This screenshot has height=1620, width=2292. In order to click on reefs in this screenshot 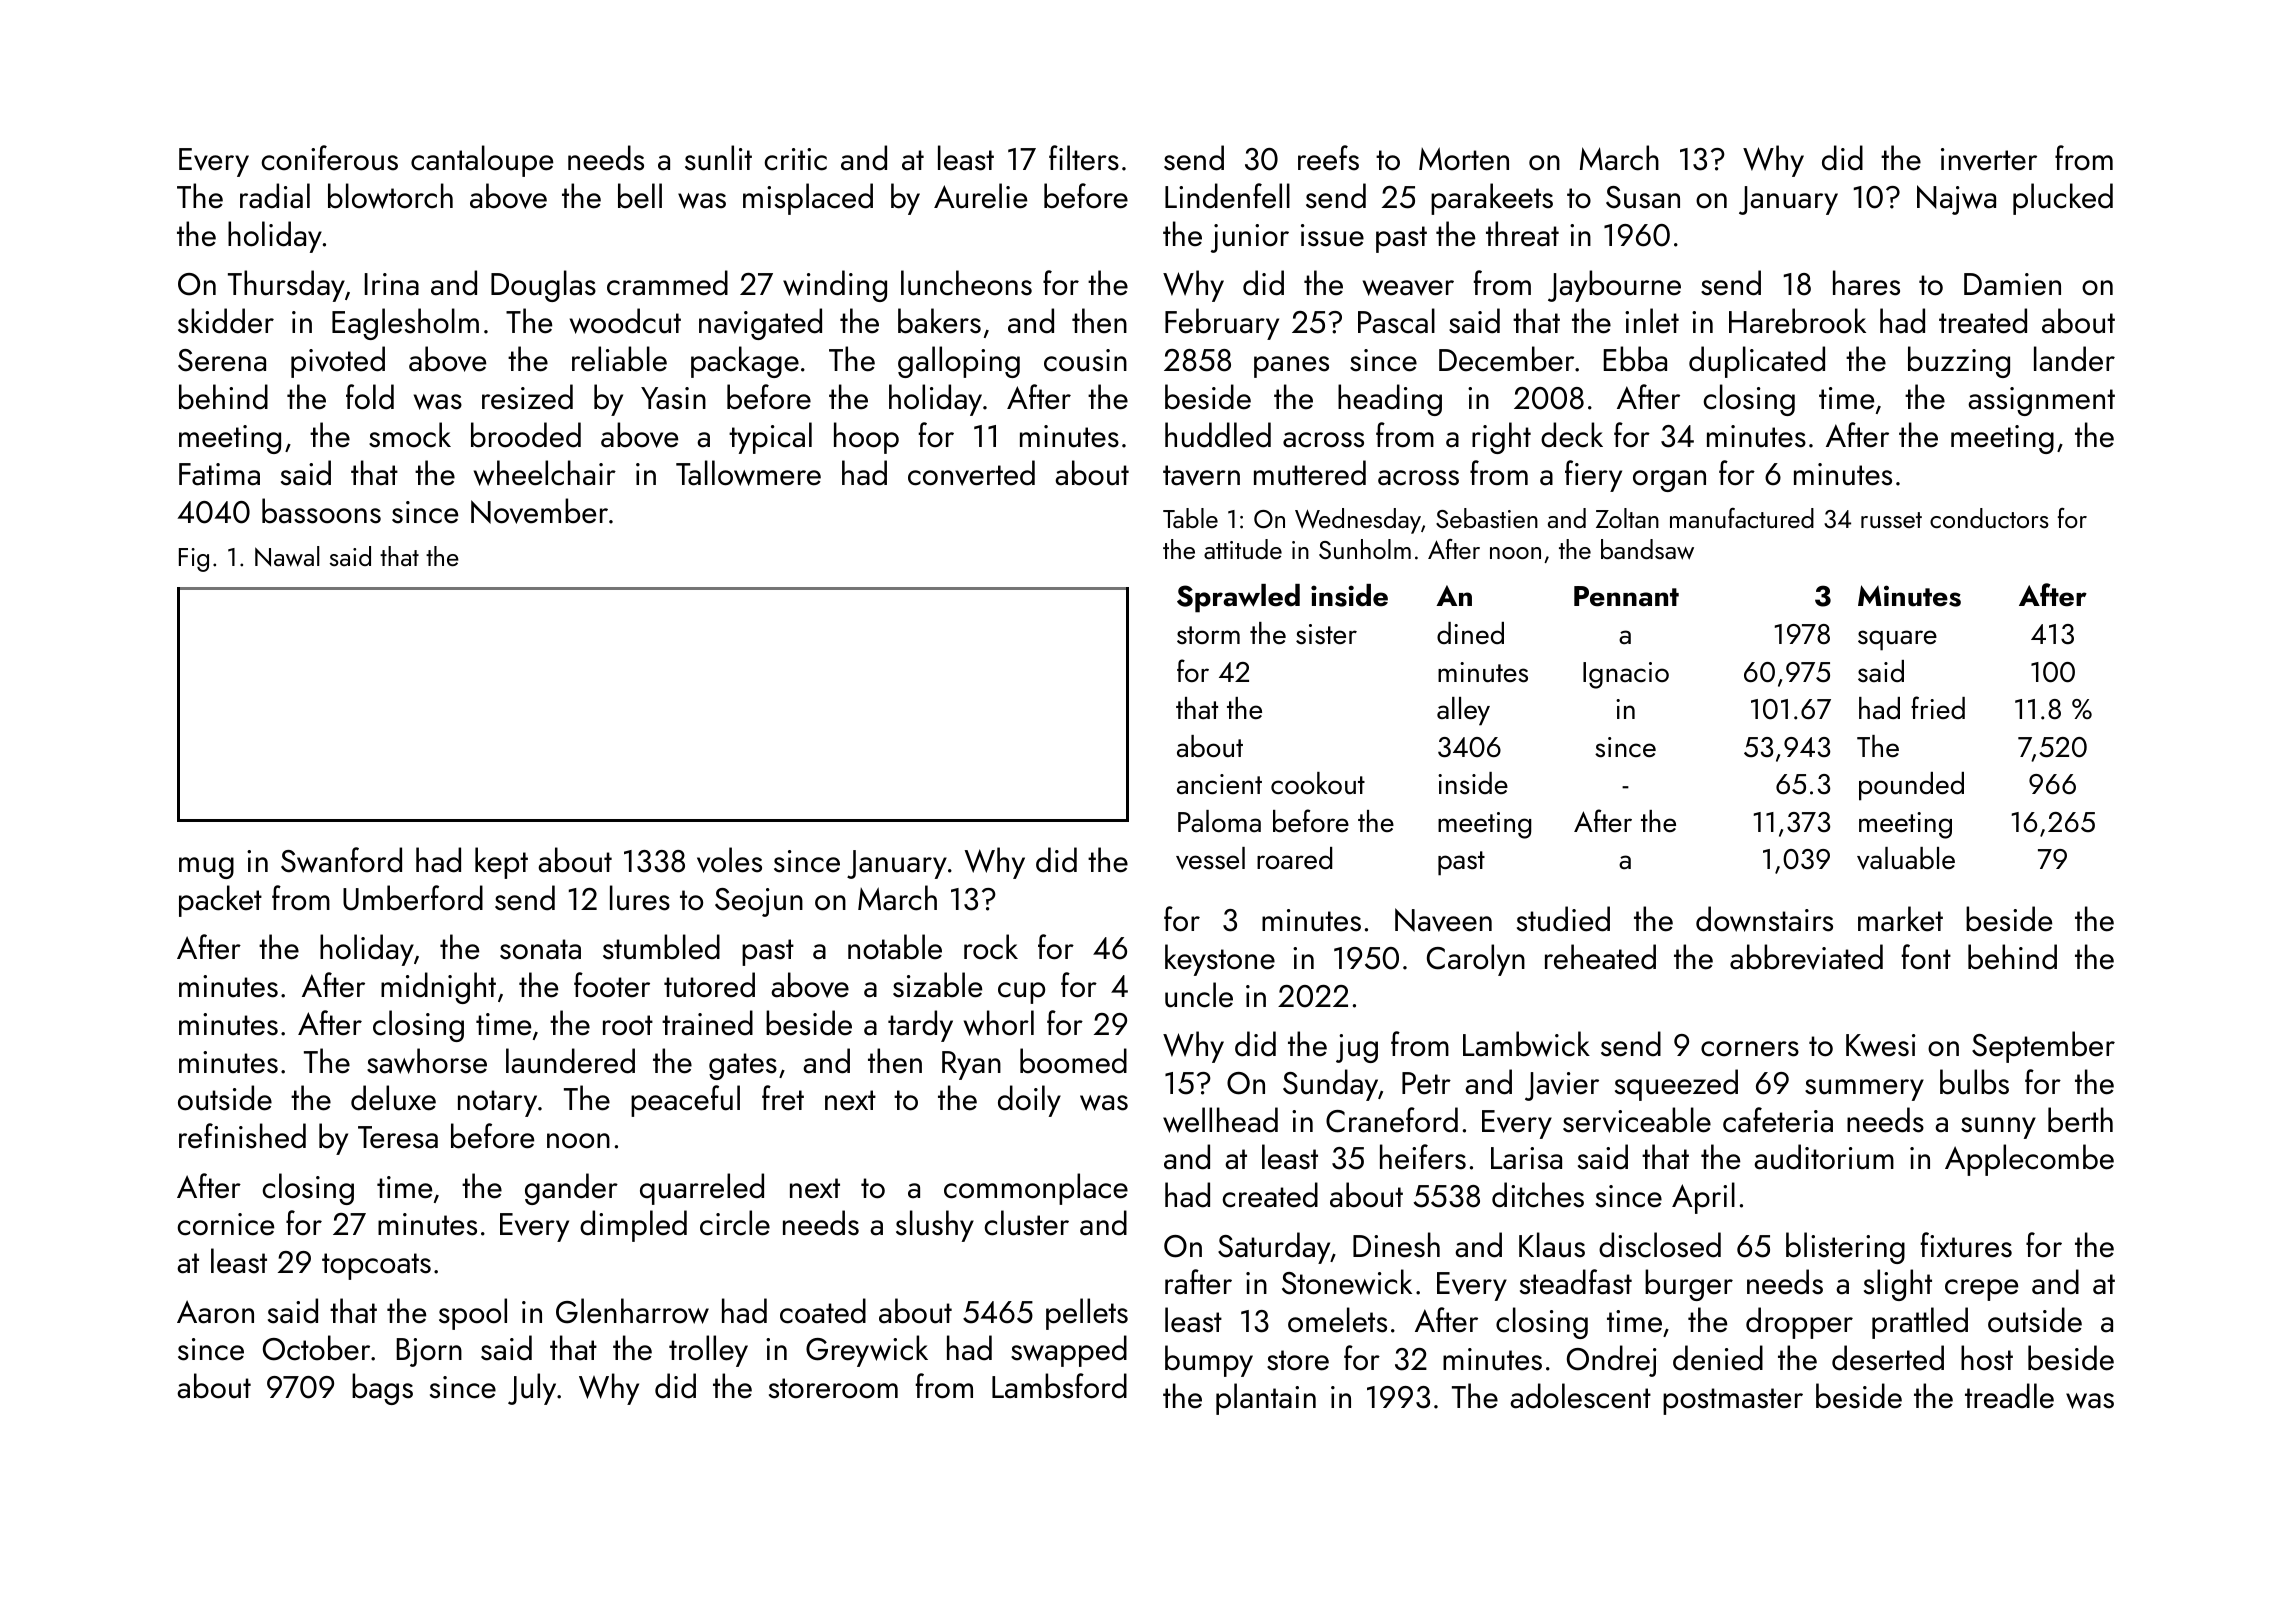, I will do `click(1328, 158)`.
